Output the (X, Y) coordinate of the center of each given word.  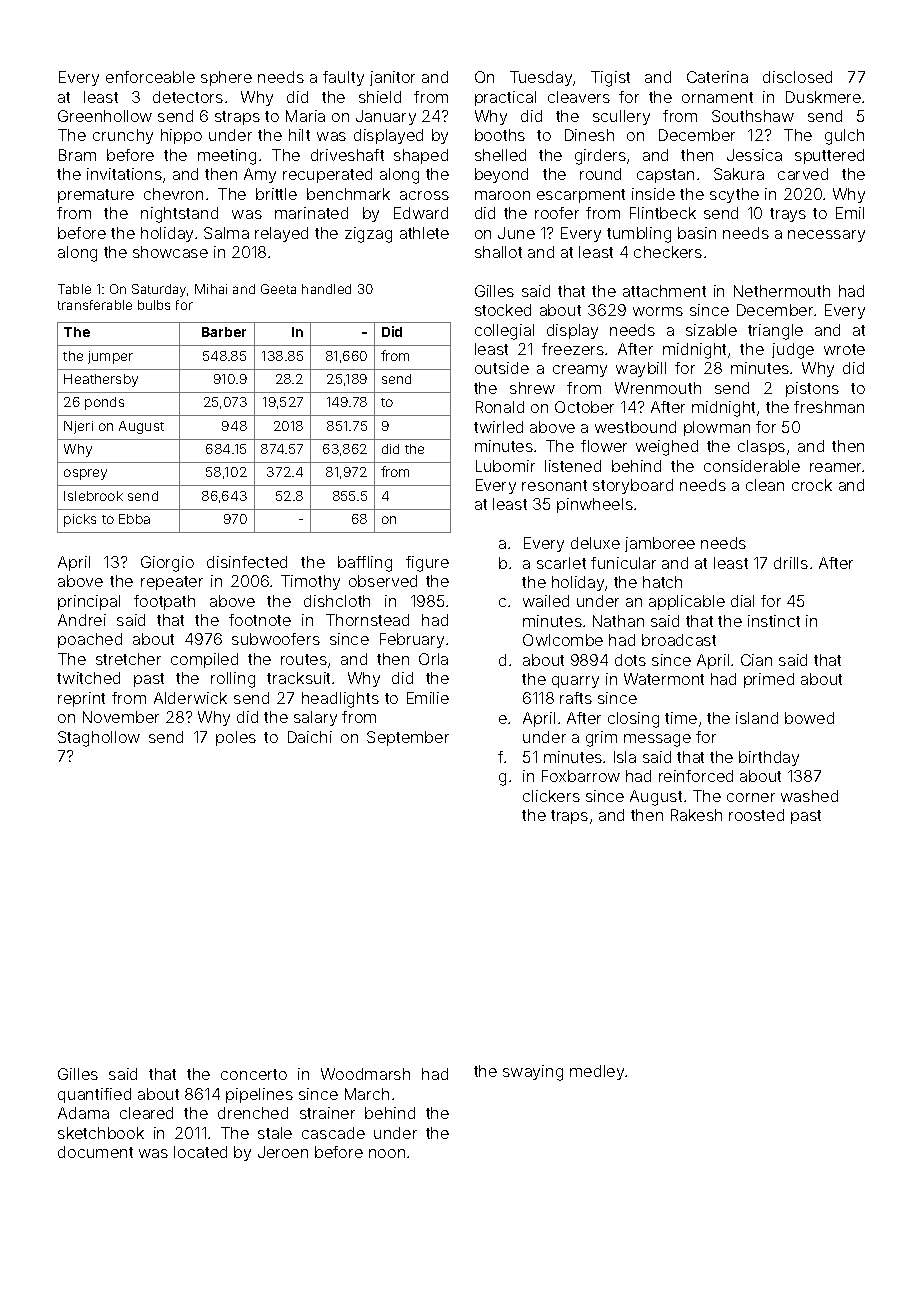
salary (315, 718)
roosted (756, 815)
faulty (343, 78)
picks (80, 520)
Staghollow (99, 739)
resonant (554, 485)
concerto (254, 1074)
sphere (226, 78)
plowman (717, 428)
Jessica (754, 155)
